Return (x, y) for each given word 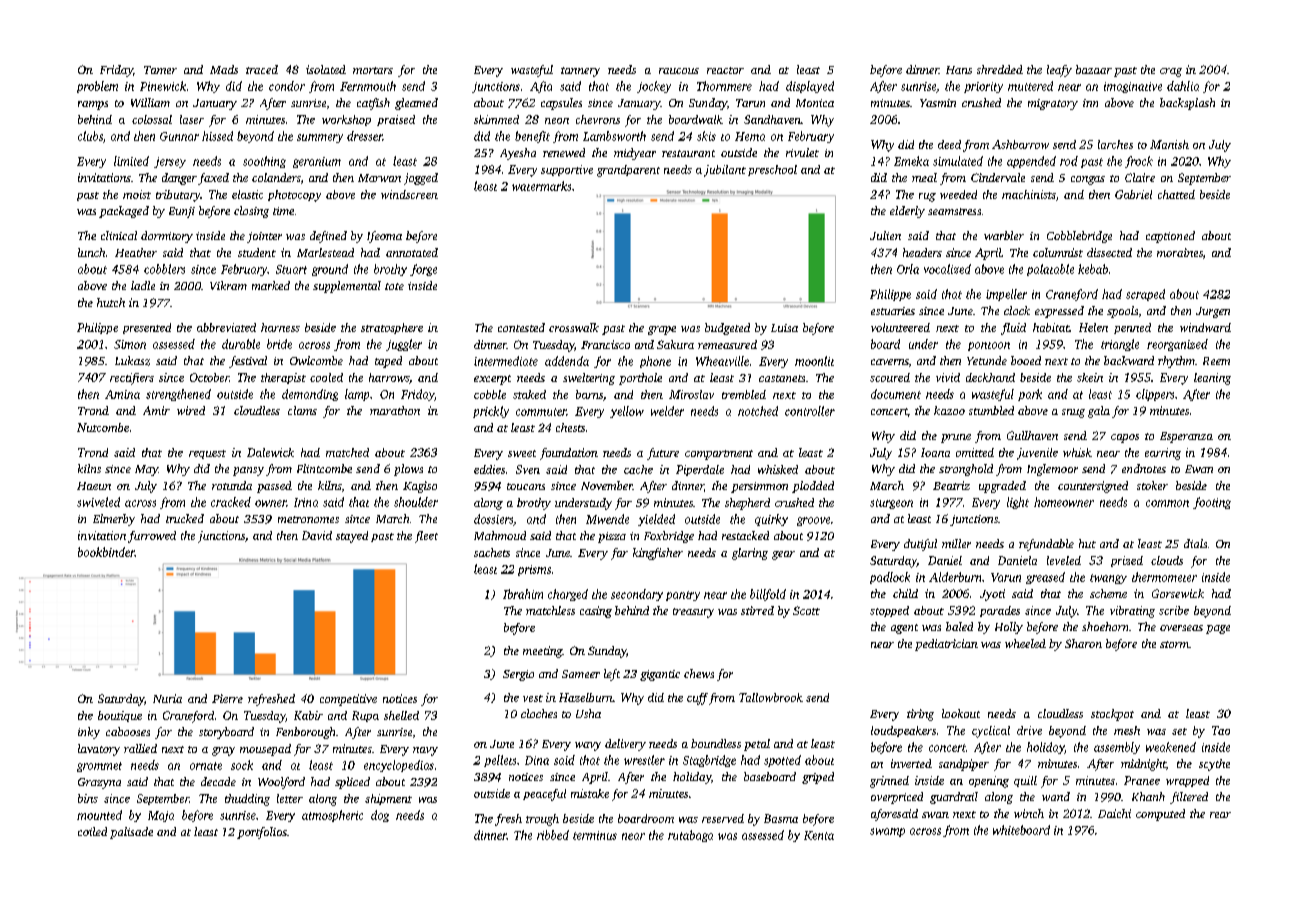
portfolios (262, 833)
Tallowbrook (771, 697)
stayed (352, 537)
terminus (595, 835)
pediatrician (946, 645)
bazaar (1094, 69)
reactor (725, 70)
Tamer (160, 70)
